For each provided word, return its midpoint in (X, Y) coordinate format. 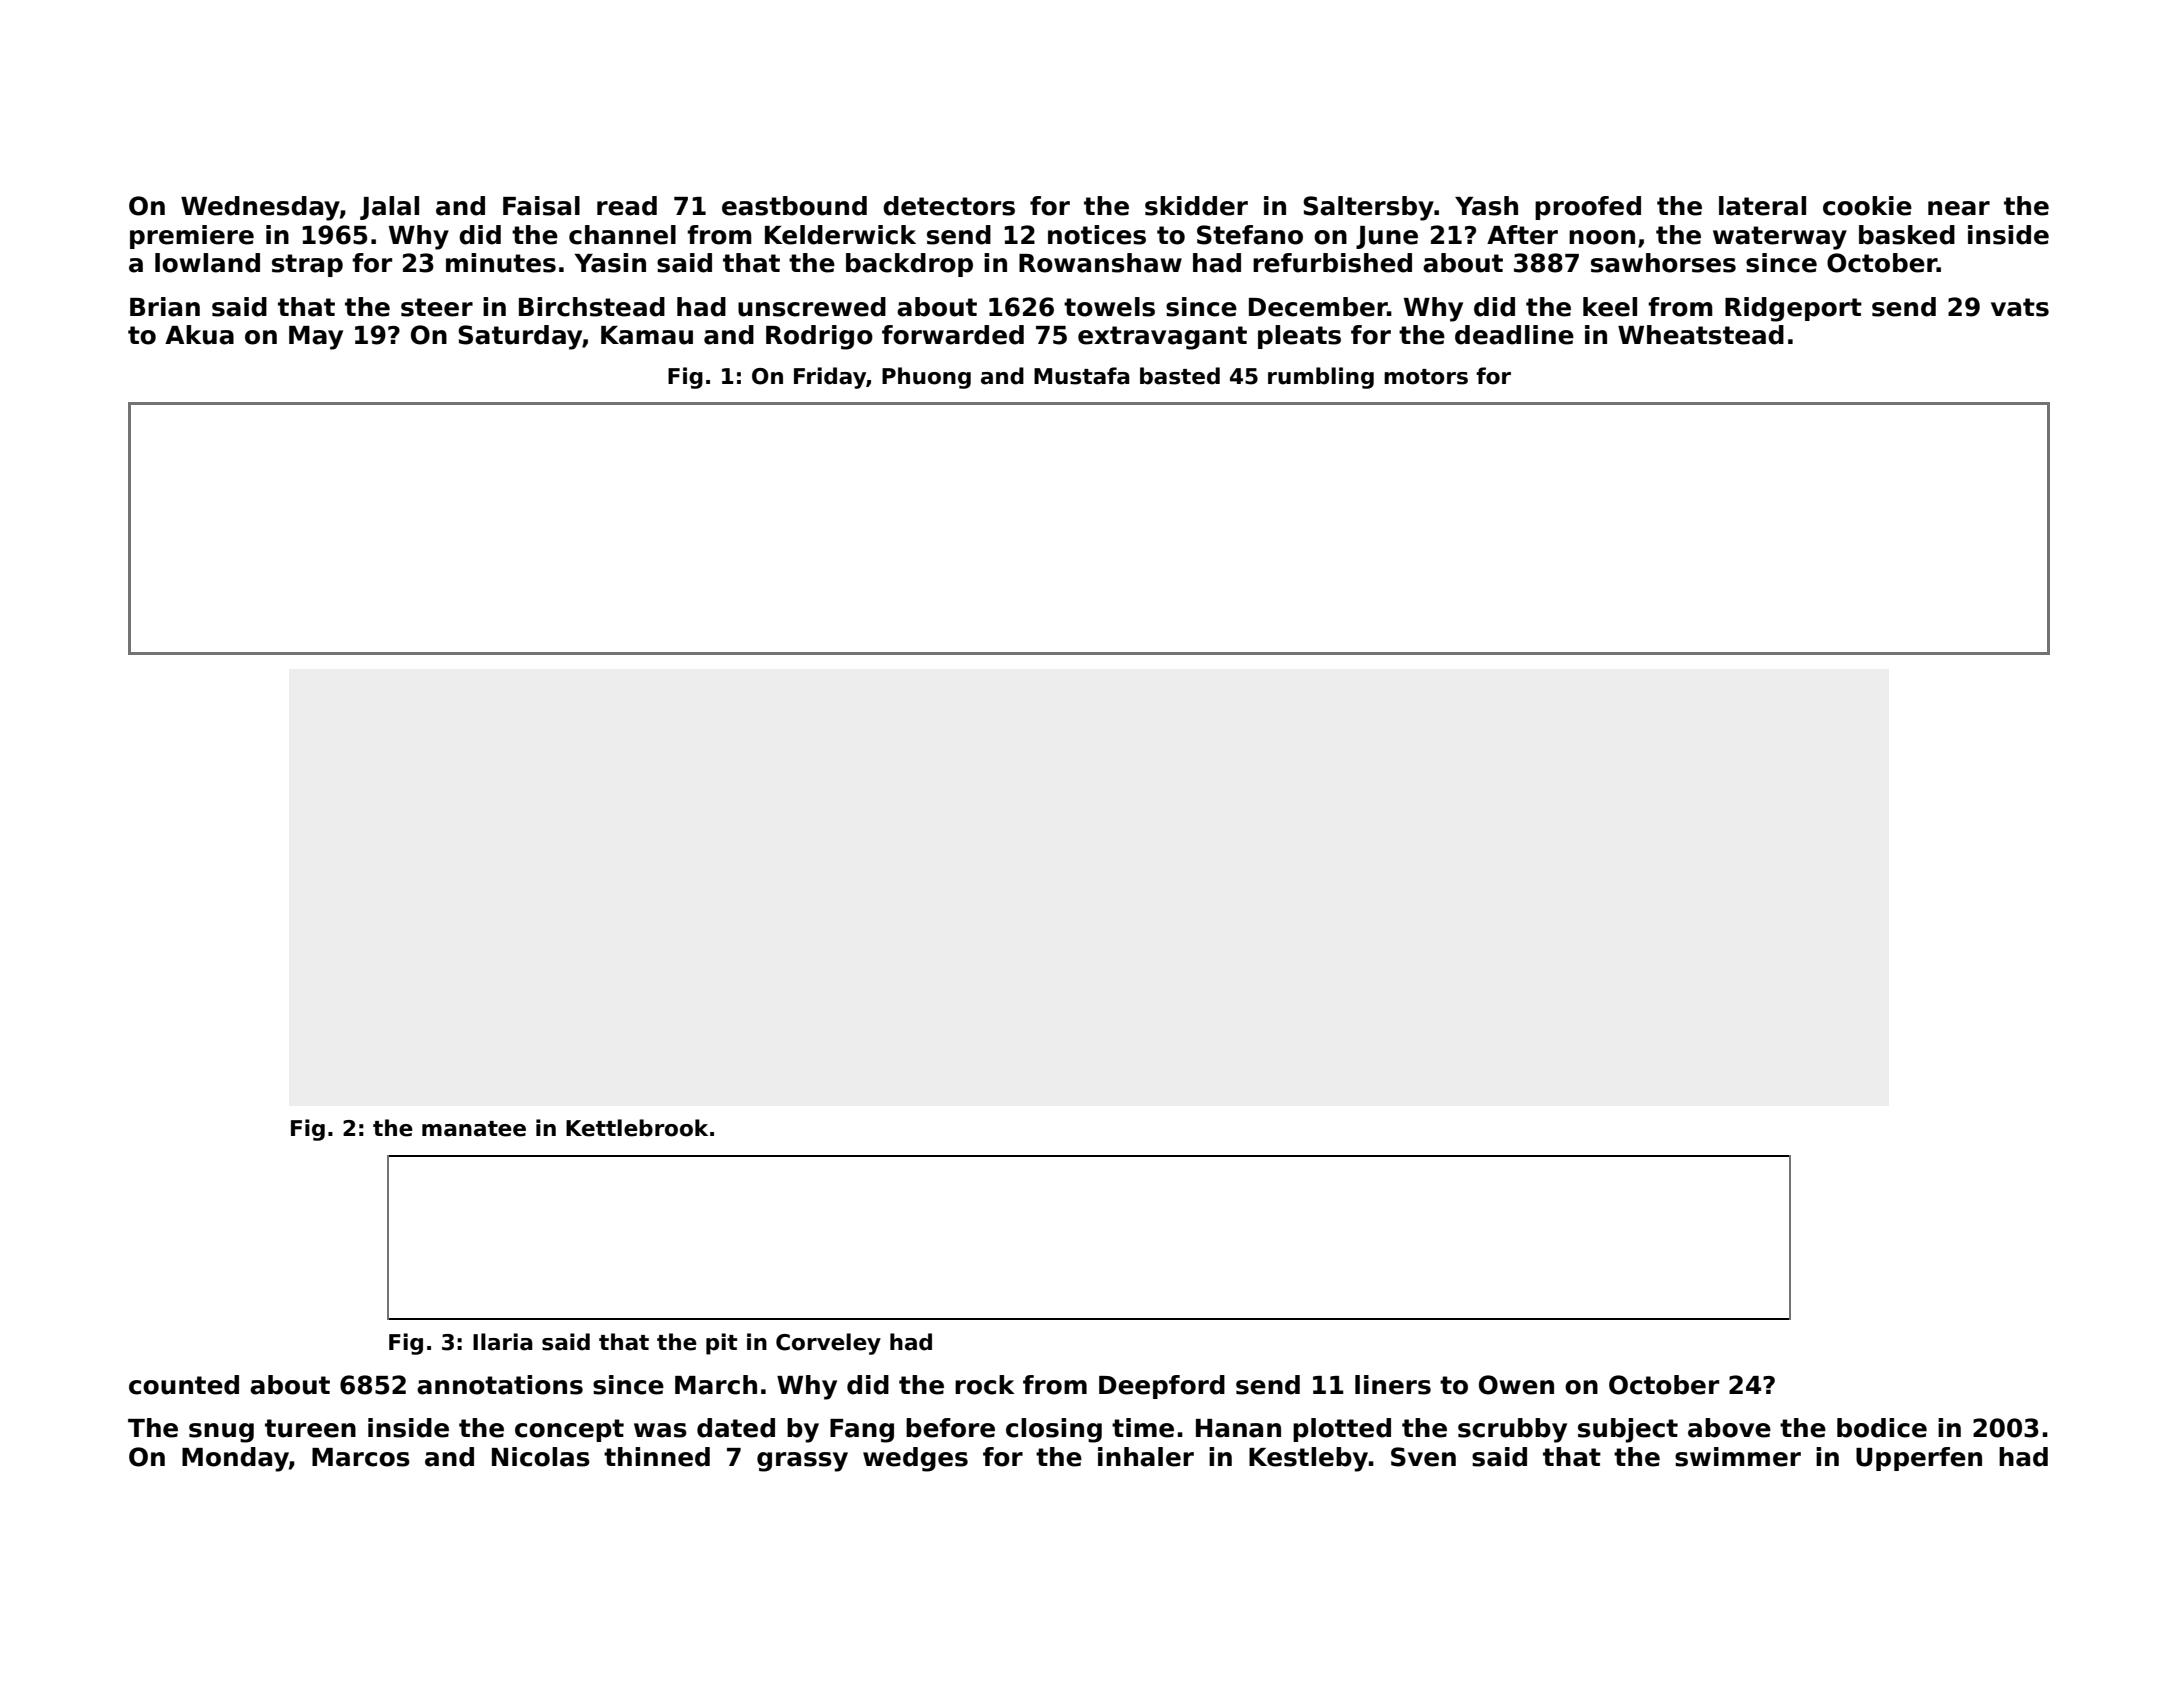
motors (1426, 377)
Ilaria (503, 1342)
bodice (1882, 1428)
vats (2020, 307)
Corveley (828, 1344)
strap (307, 265)
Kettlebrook (637, 1128)
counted (184, 1385)
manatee (474, 1129)
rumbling (1321, 378)
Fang (862, 1431)
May (316, 338)
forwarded (953, 335)
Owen (1516, 1385)
